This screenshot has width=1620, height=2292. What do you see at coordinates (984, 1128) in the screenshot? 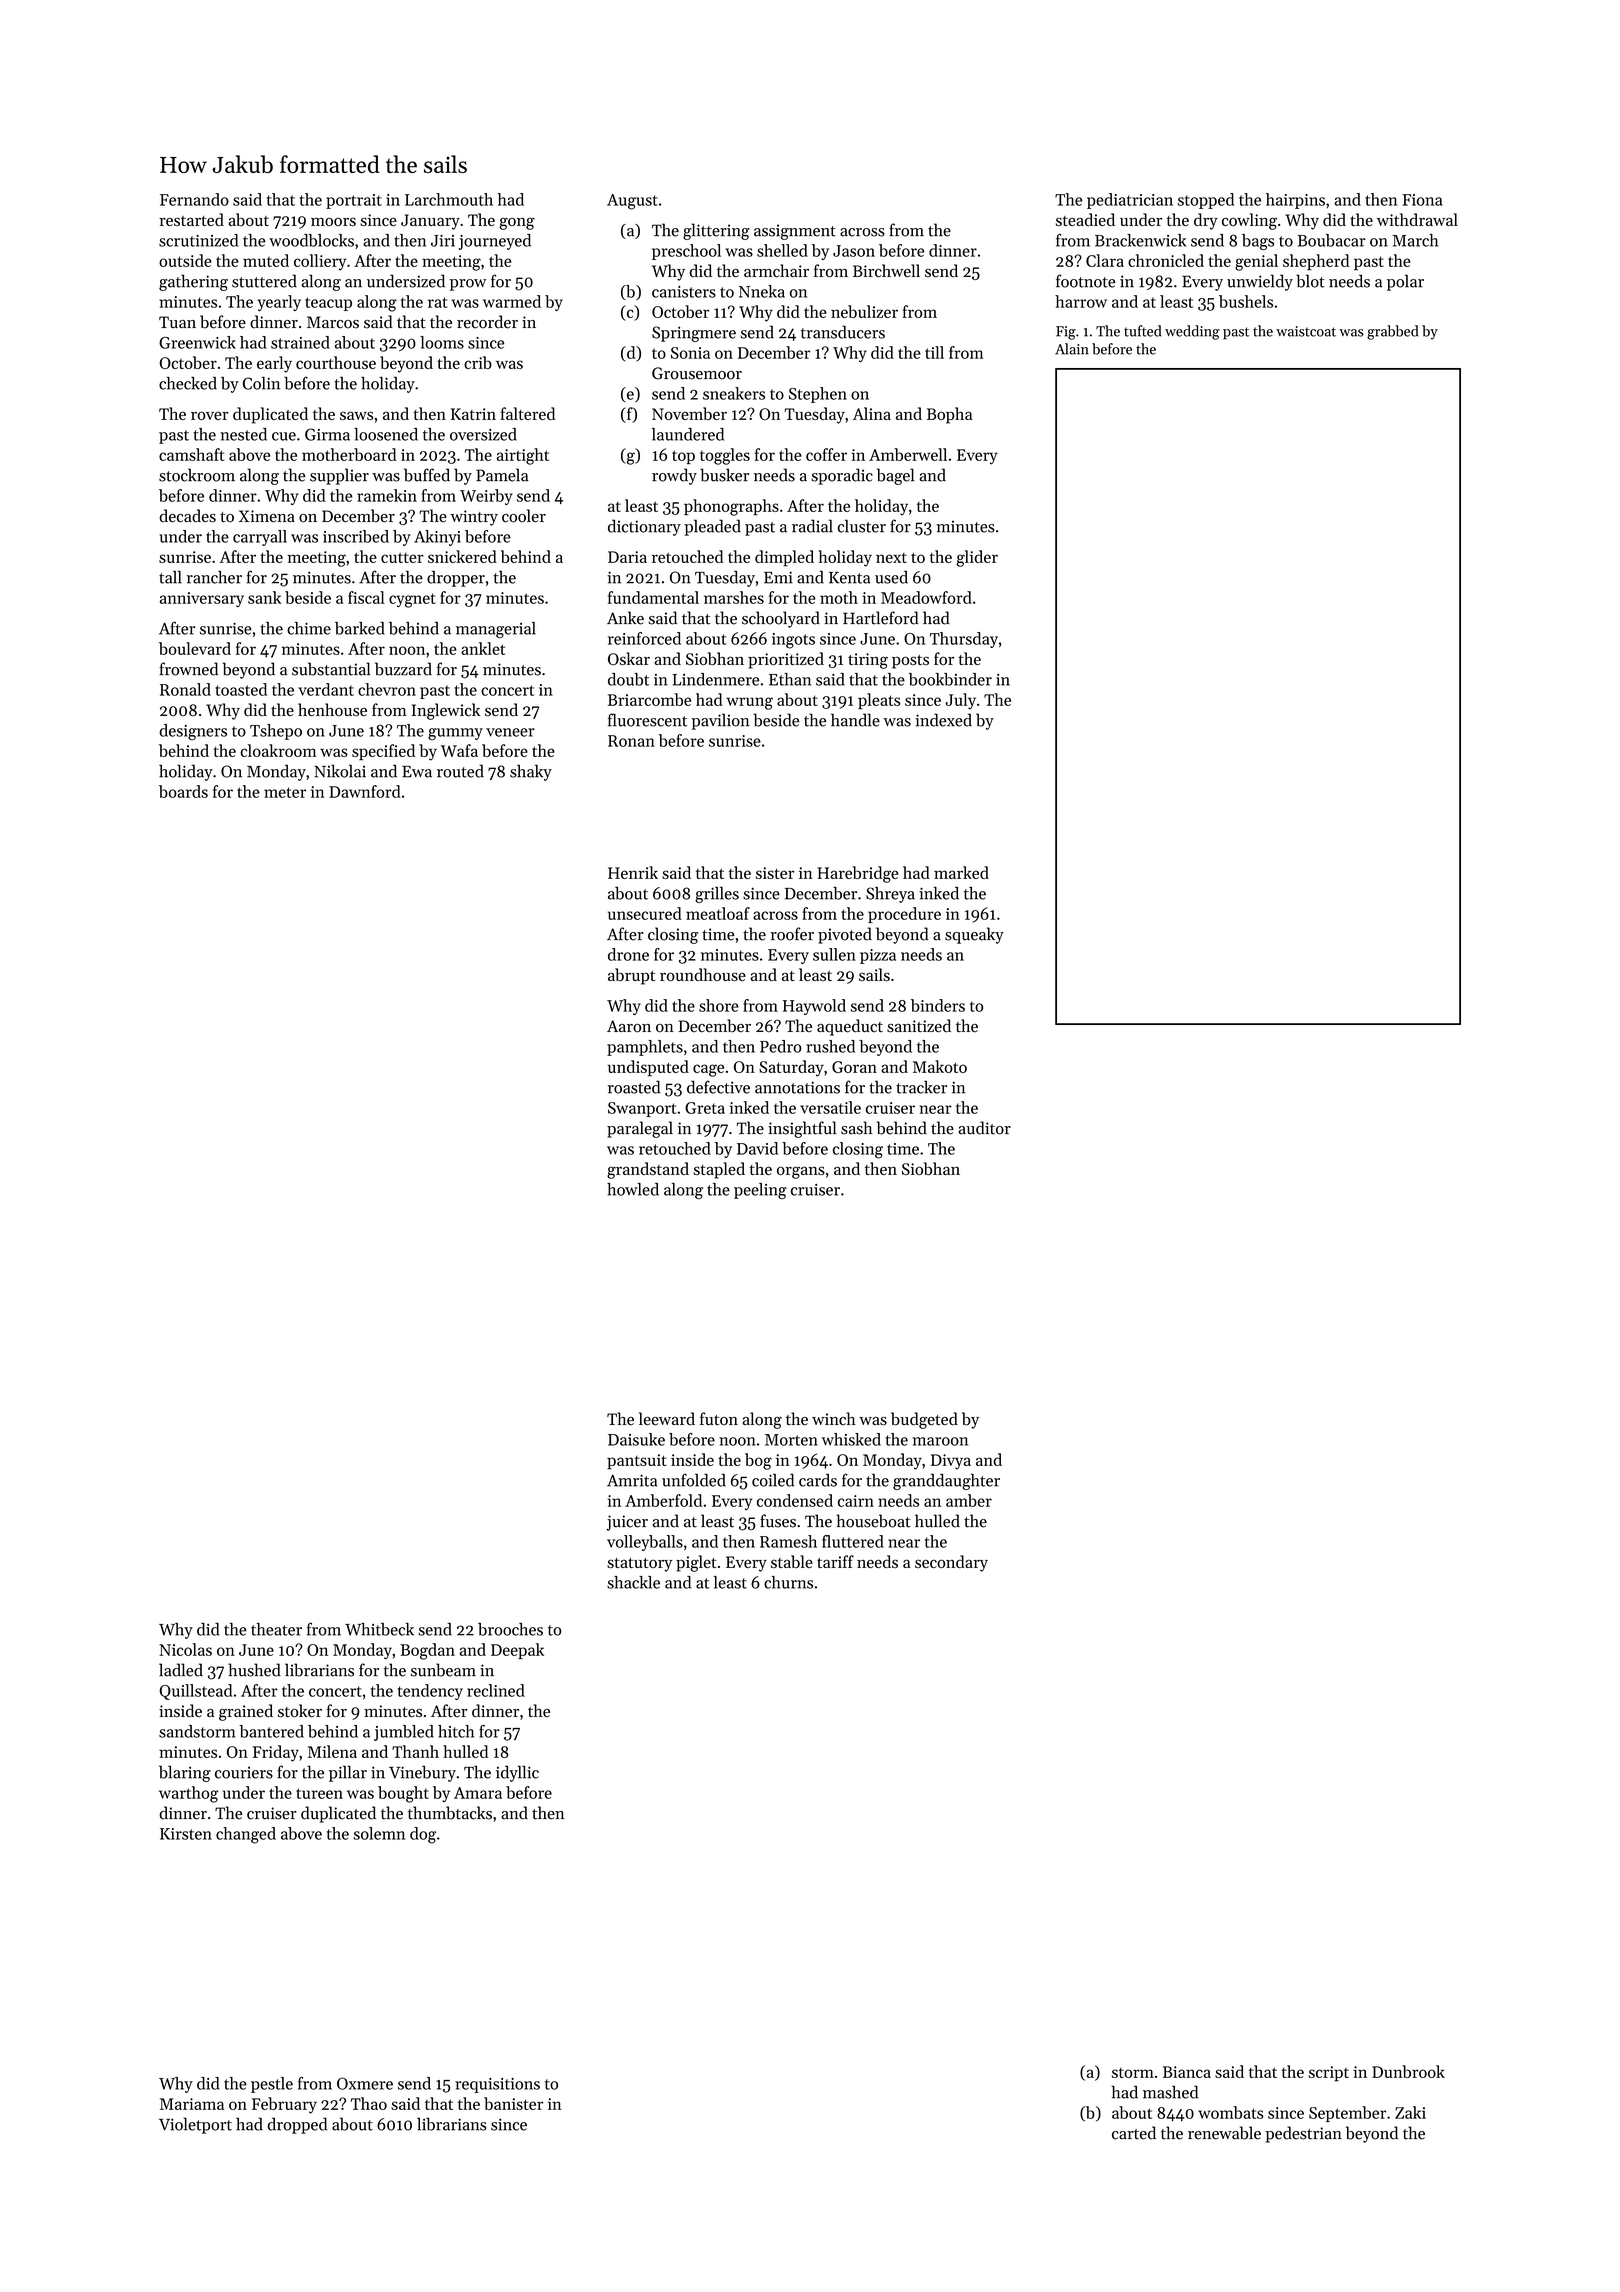
I see `auditor` at bounding box center [984, 1128].
